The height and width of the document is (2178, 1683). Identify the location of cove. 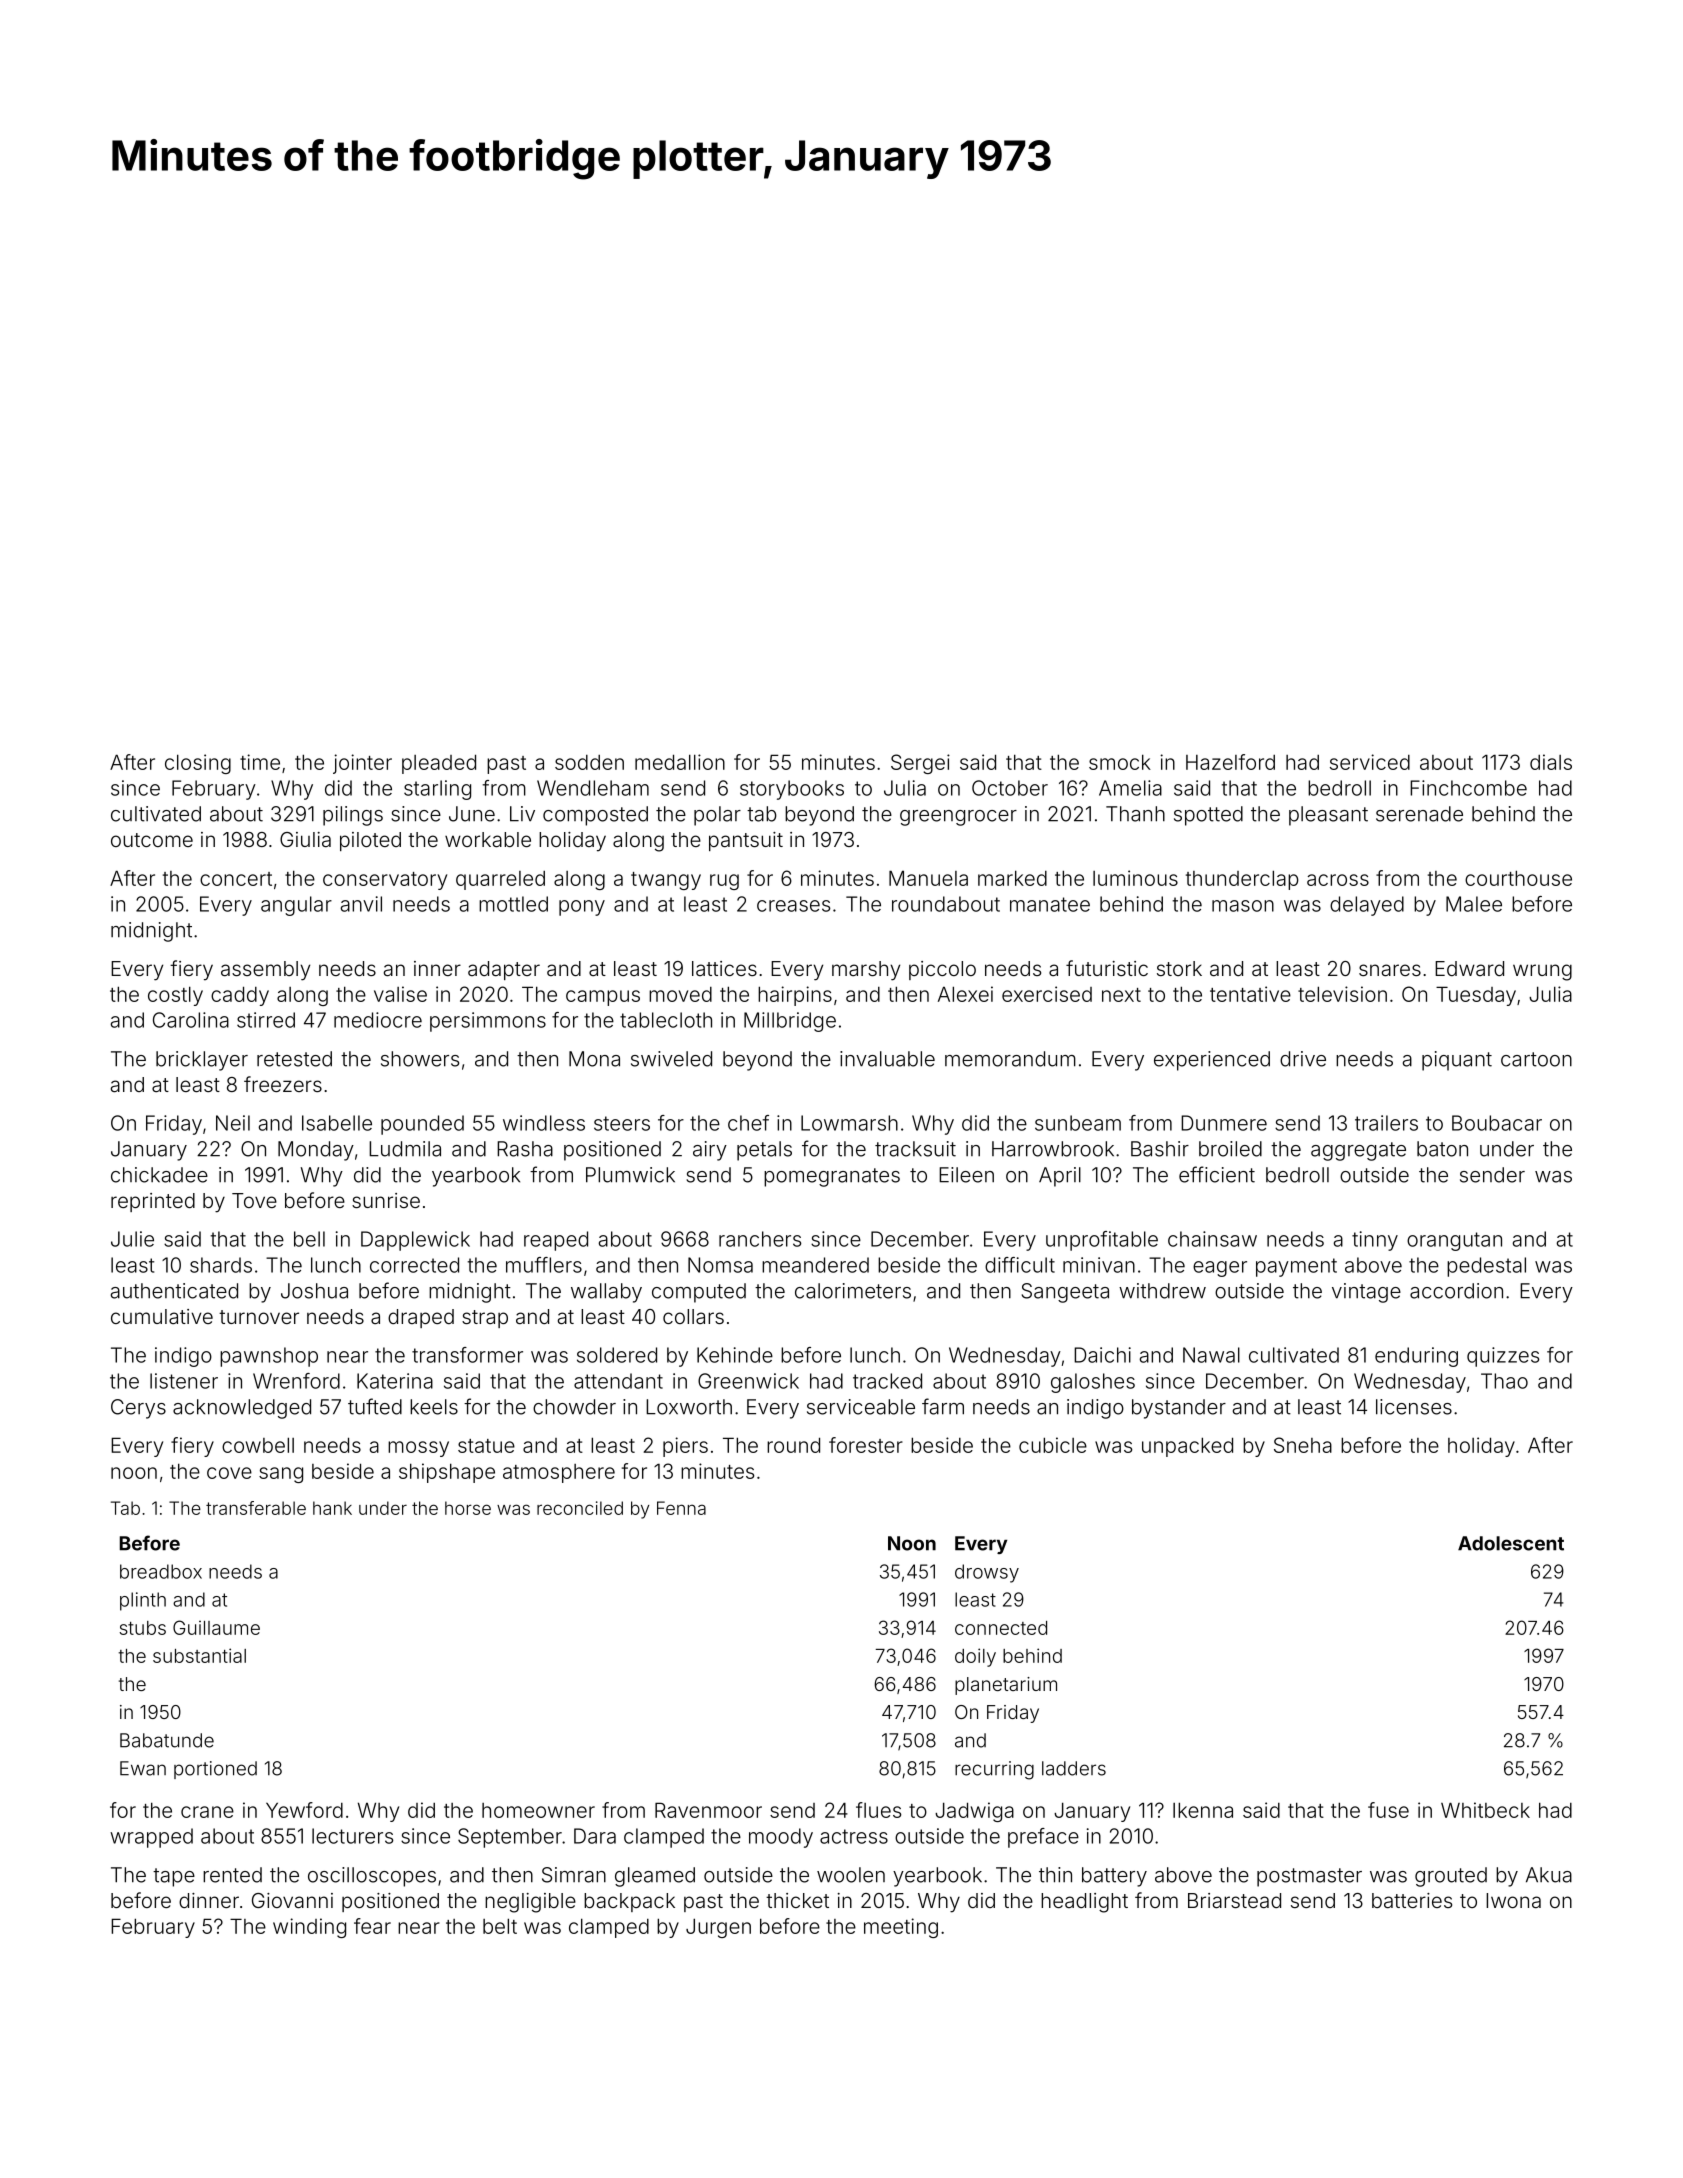
(229, 1473).
